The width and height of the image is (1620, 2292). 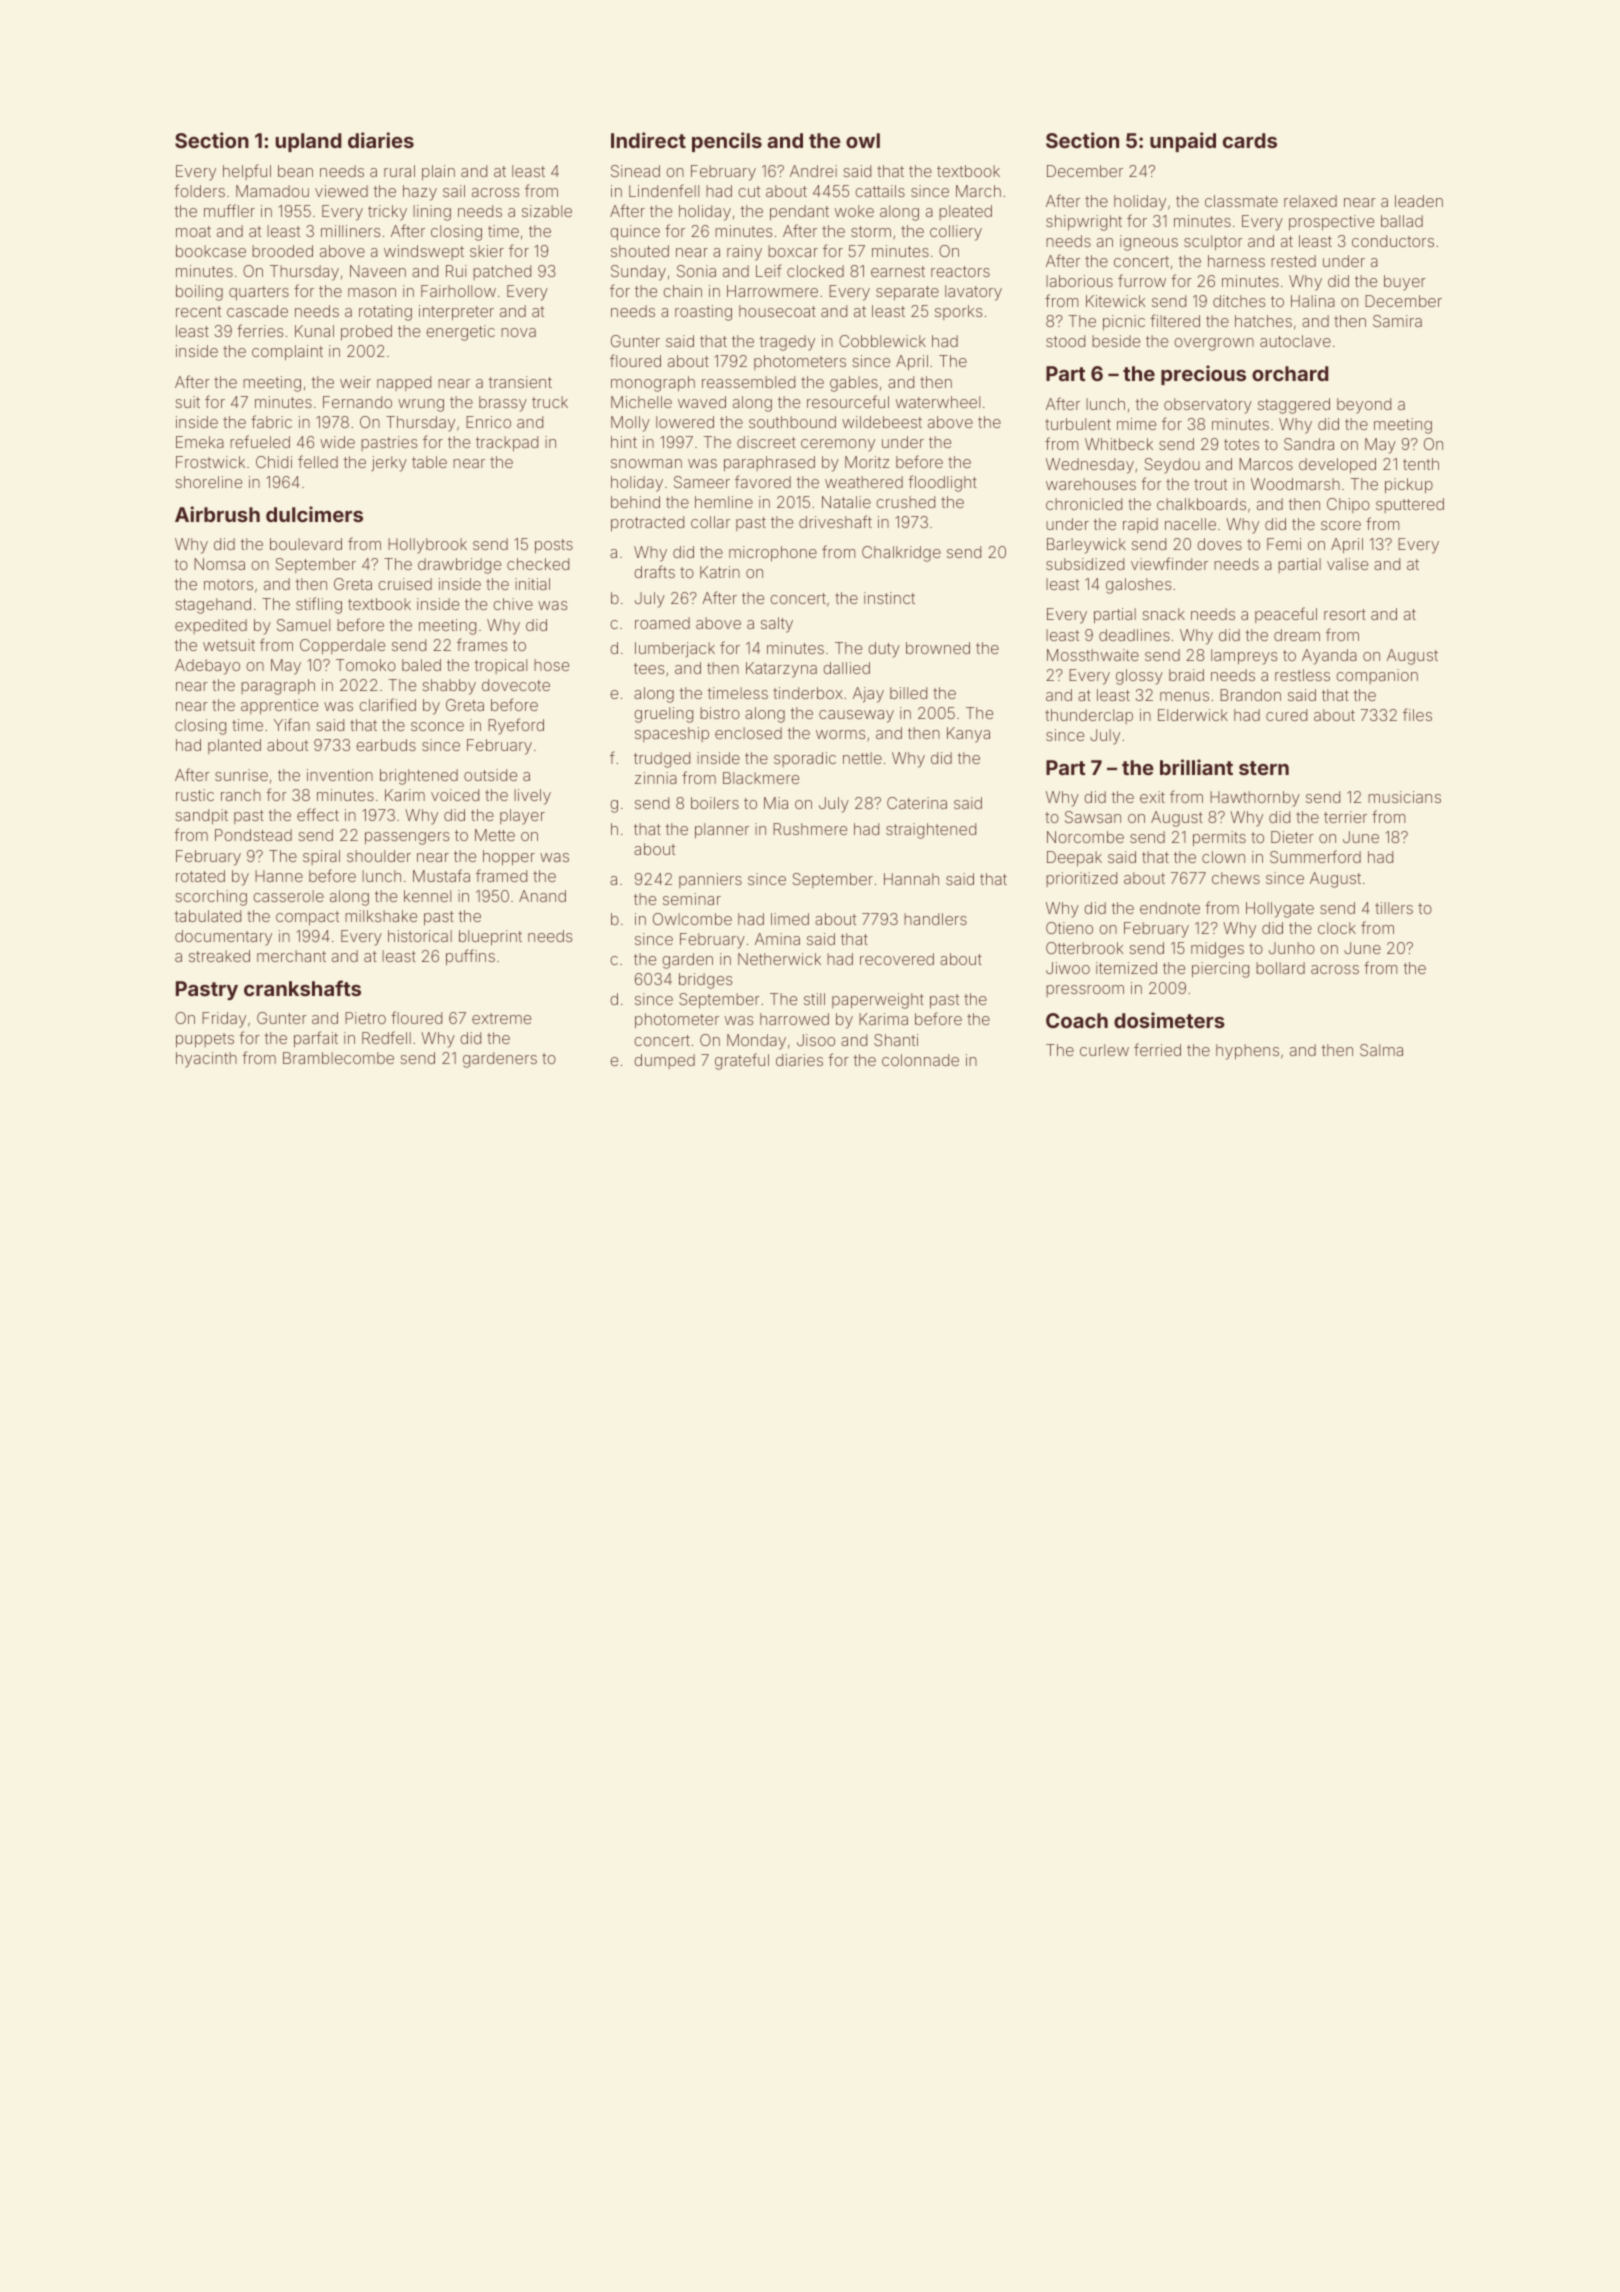 I want to click on observatory, so click(x=1208, y=406).
